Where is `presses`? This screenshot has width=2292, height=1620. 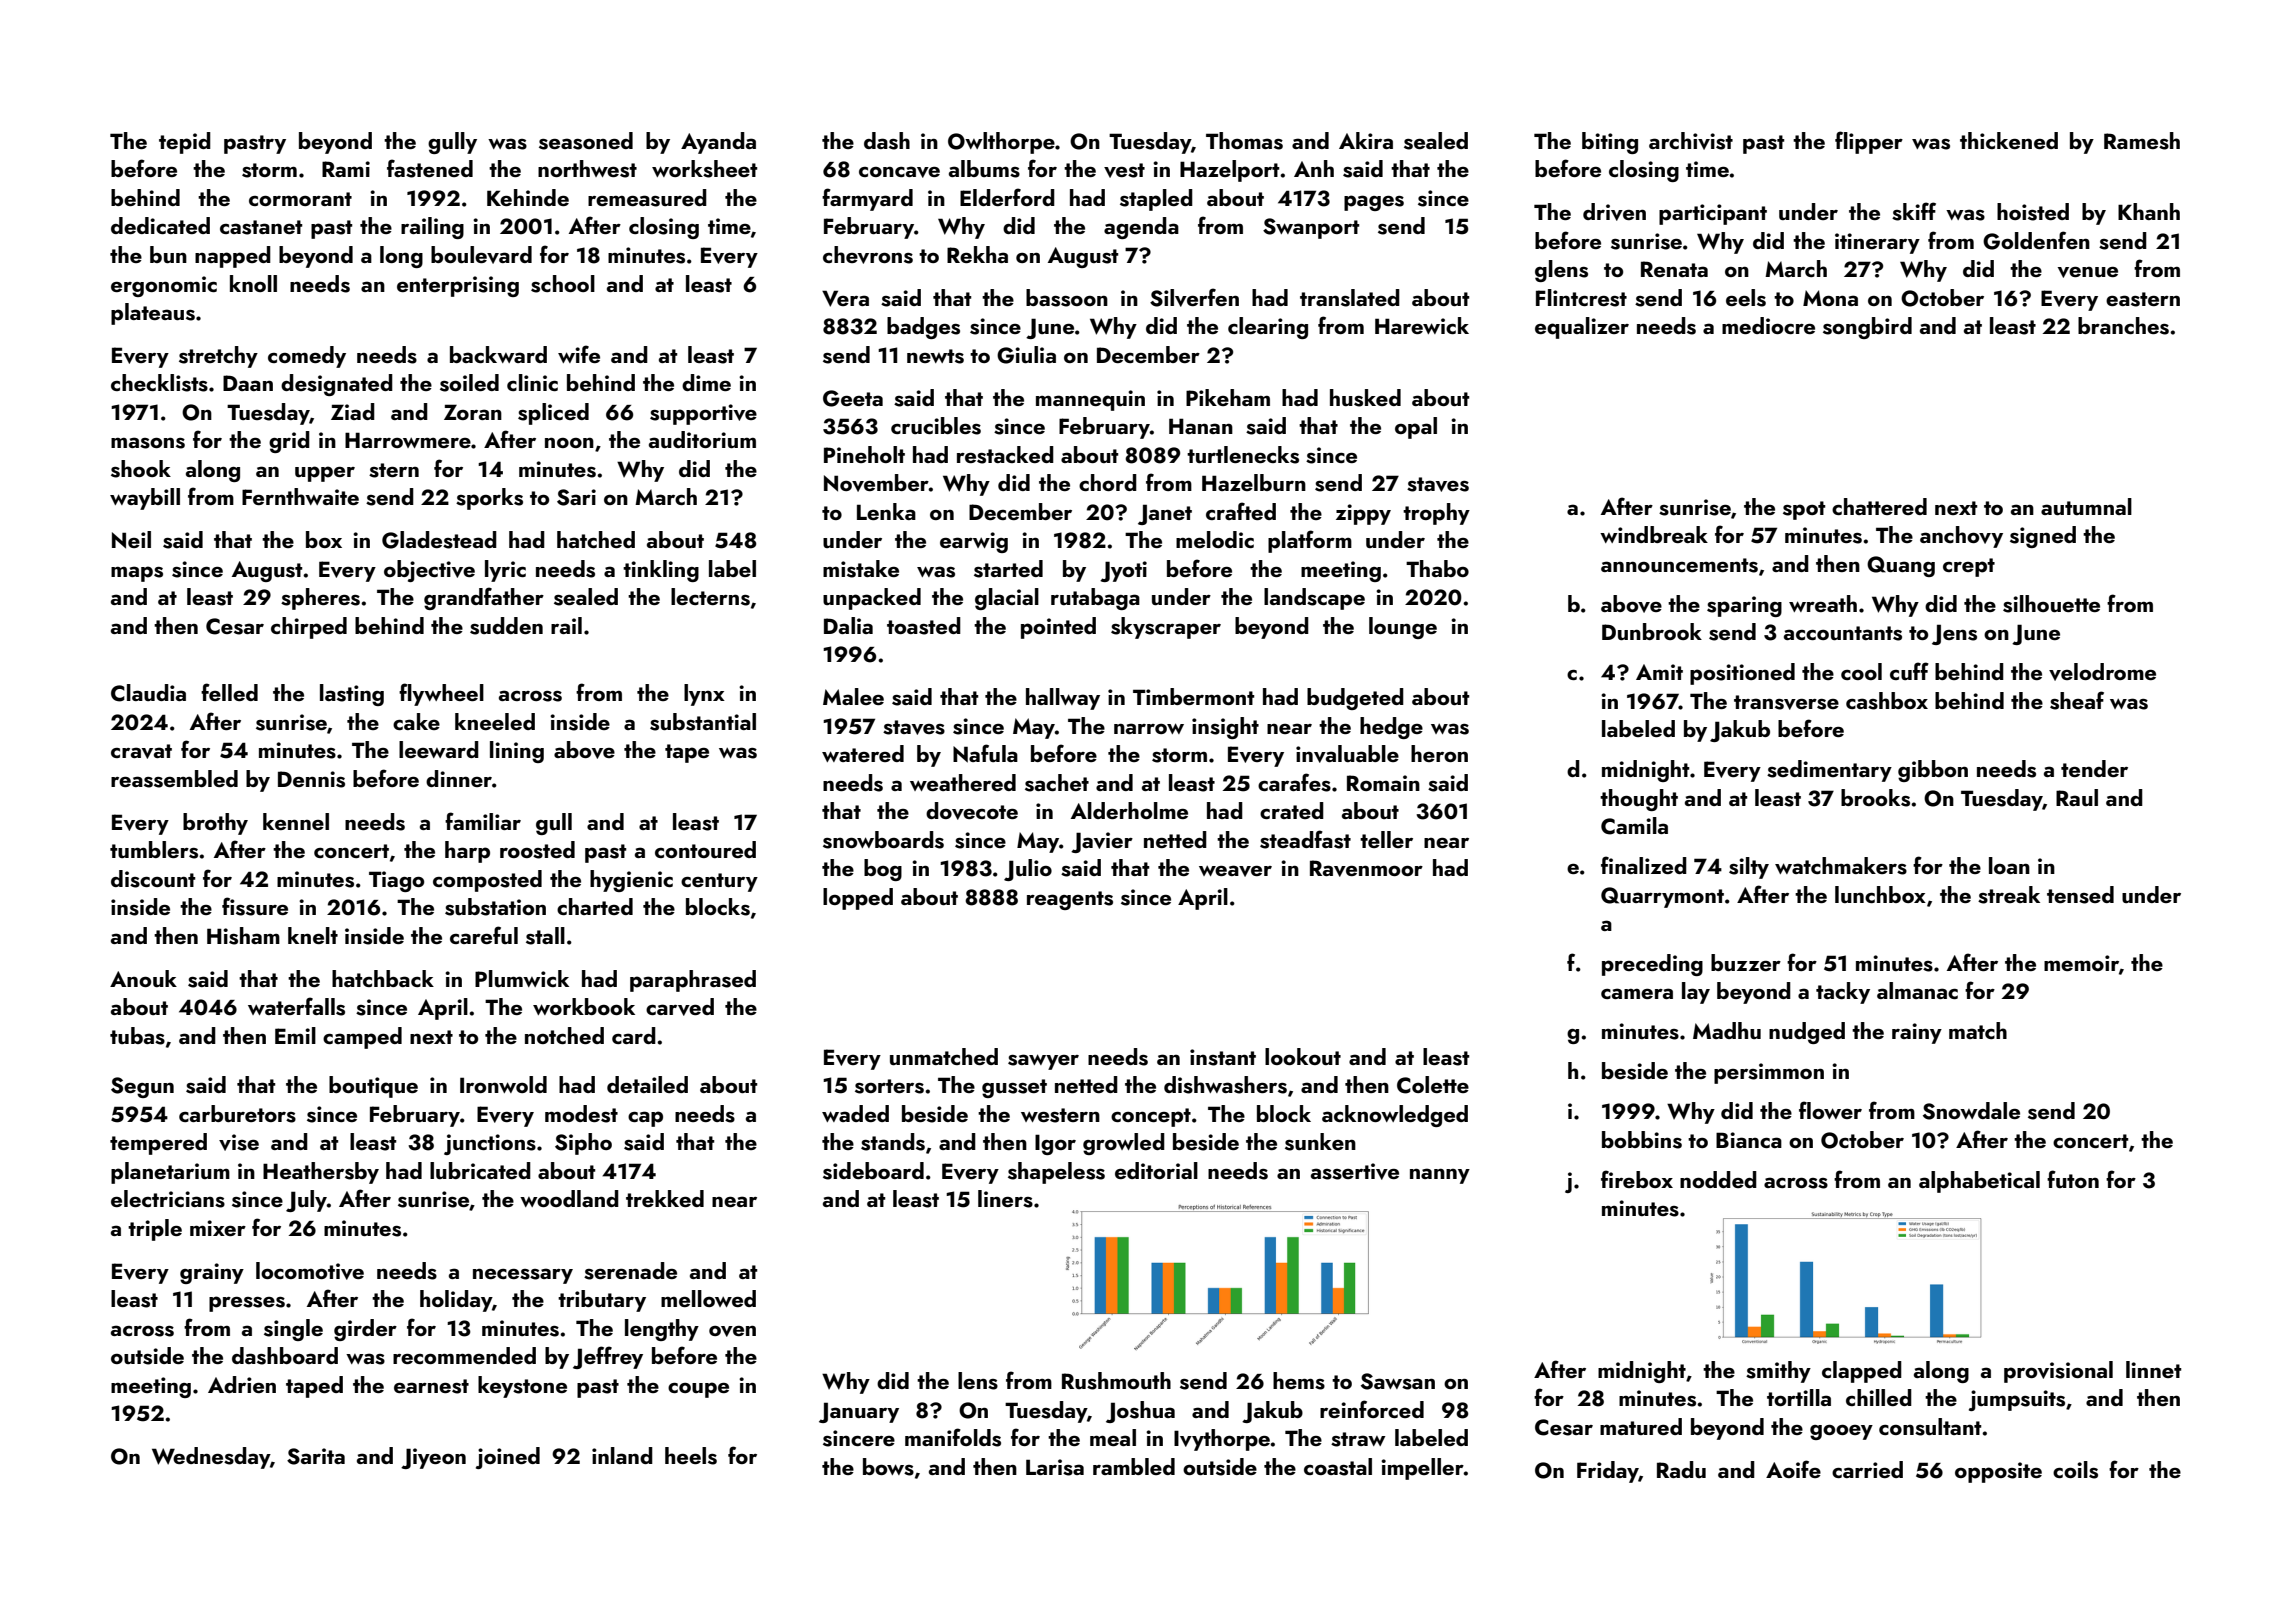 presses is located at coordinates (247, 1304).
